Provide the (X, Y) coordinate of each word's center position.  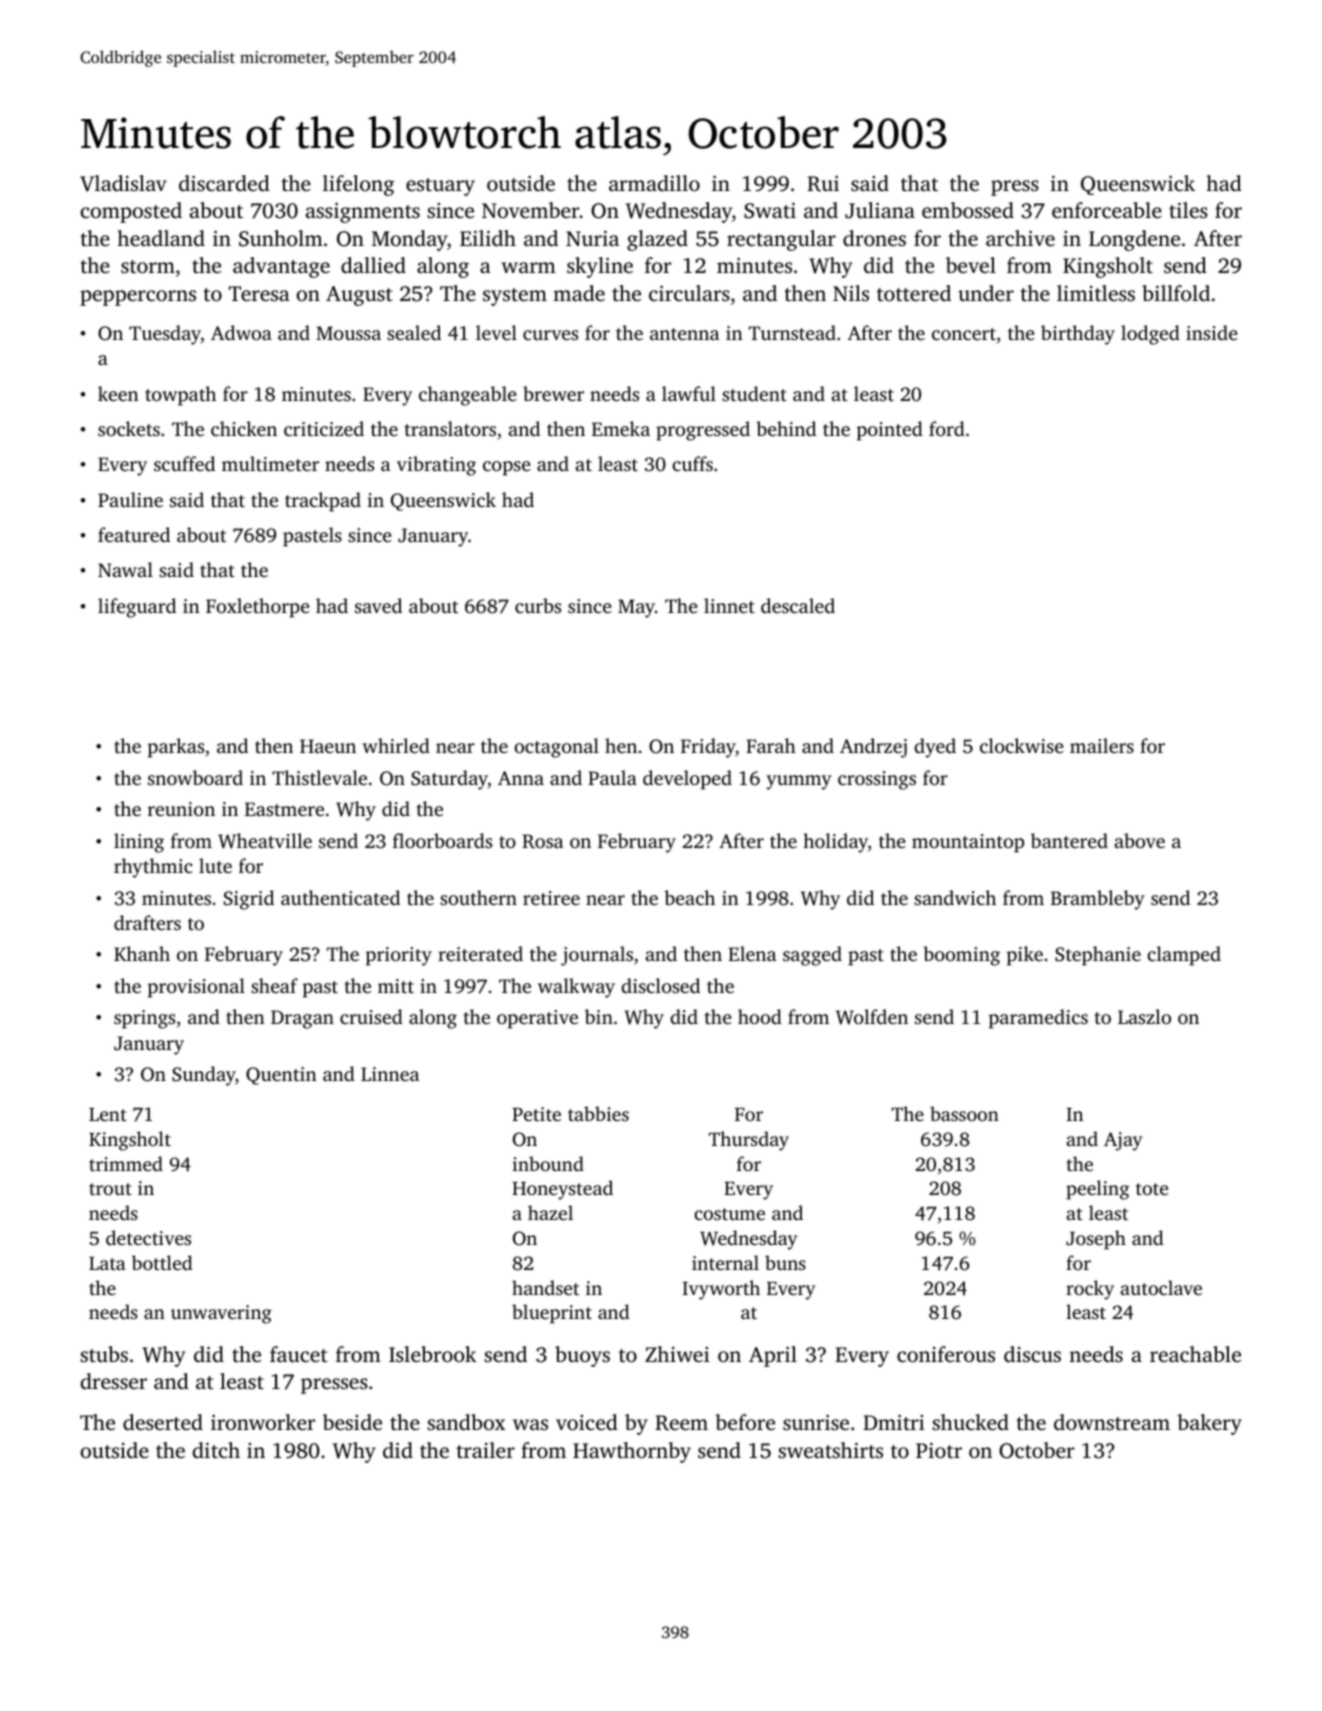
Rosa (542, 841)
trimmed (126, 1163)
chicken (244, 428)
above (1139, 840)
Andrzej (873, 748)
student (754, 393)
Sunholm (281, 238)
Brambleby (1098, 900)
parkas (176, 748)
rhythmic (153, 868)
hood (760, 1016)
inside (1212, 332)
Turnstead (792, 332)
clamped (1184, 956)
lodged (1150, 335)
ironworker (263, 1422)
